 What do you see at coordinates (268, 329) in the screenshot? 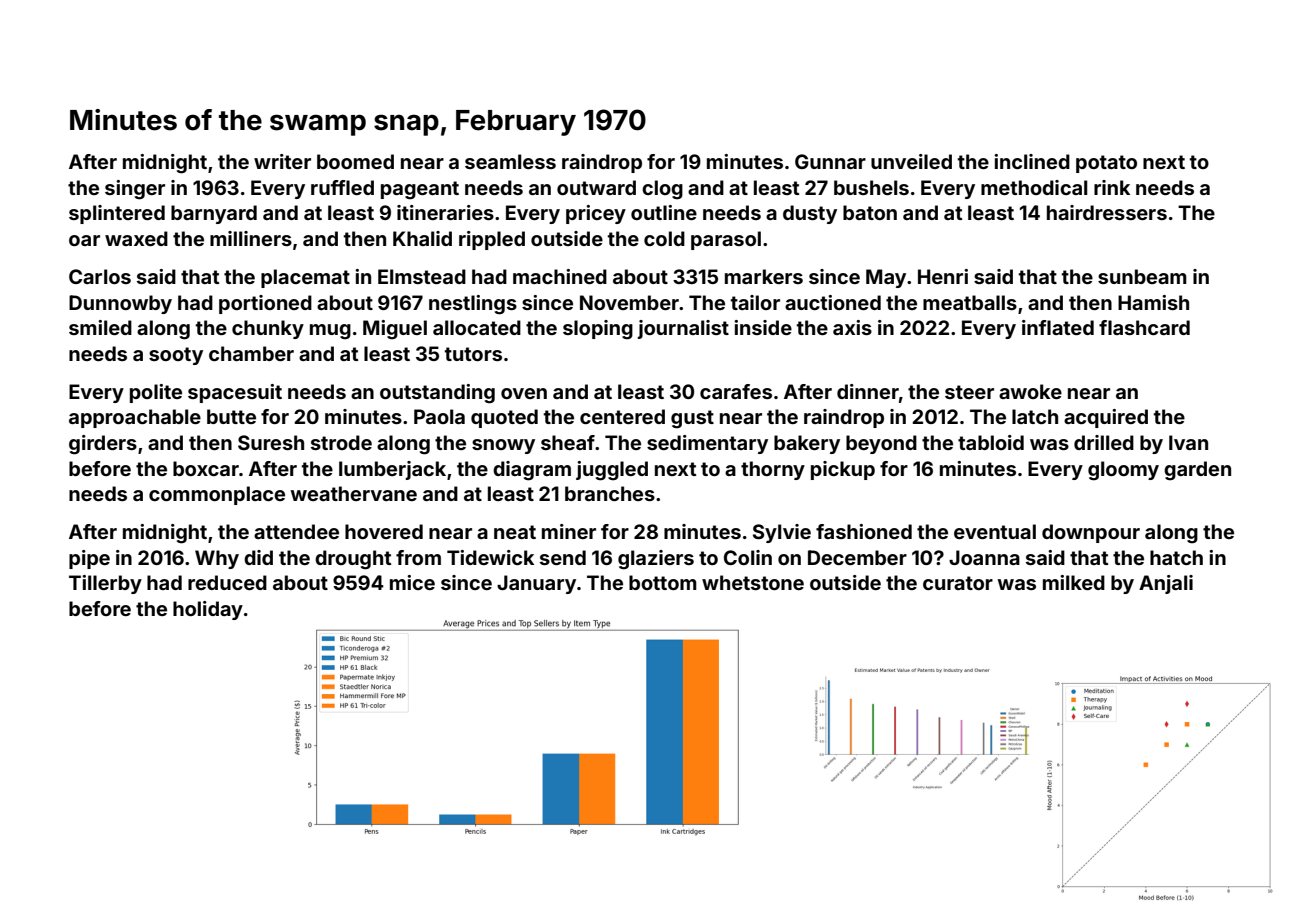
I see `chunky` at bounding box center [268, 329].
